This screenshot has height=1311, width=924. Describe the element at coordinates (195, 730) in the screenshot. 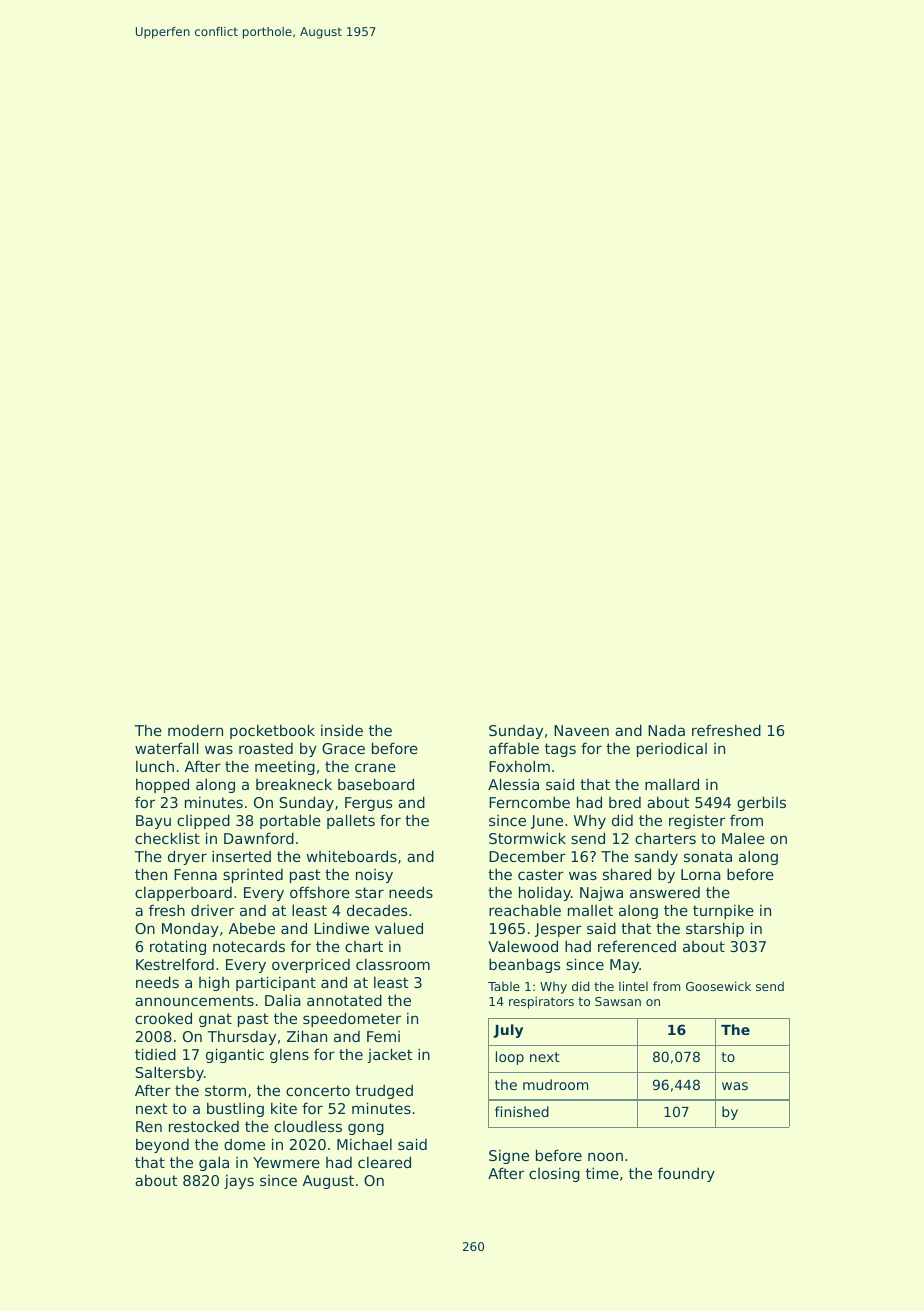

I see `modern` at that location.
